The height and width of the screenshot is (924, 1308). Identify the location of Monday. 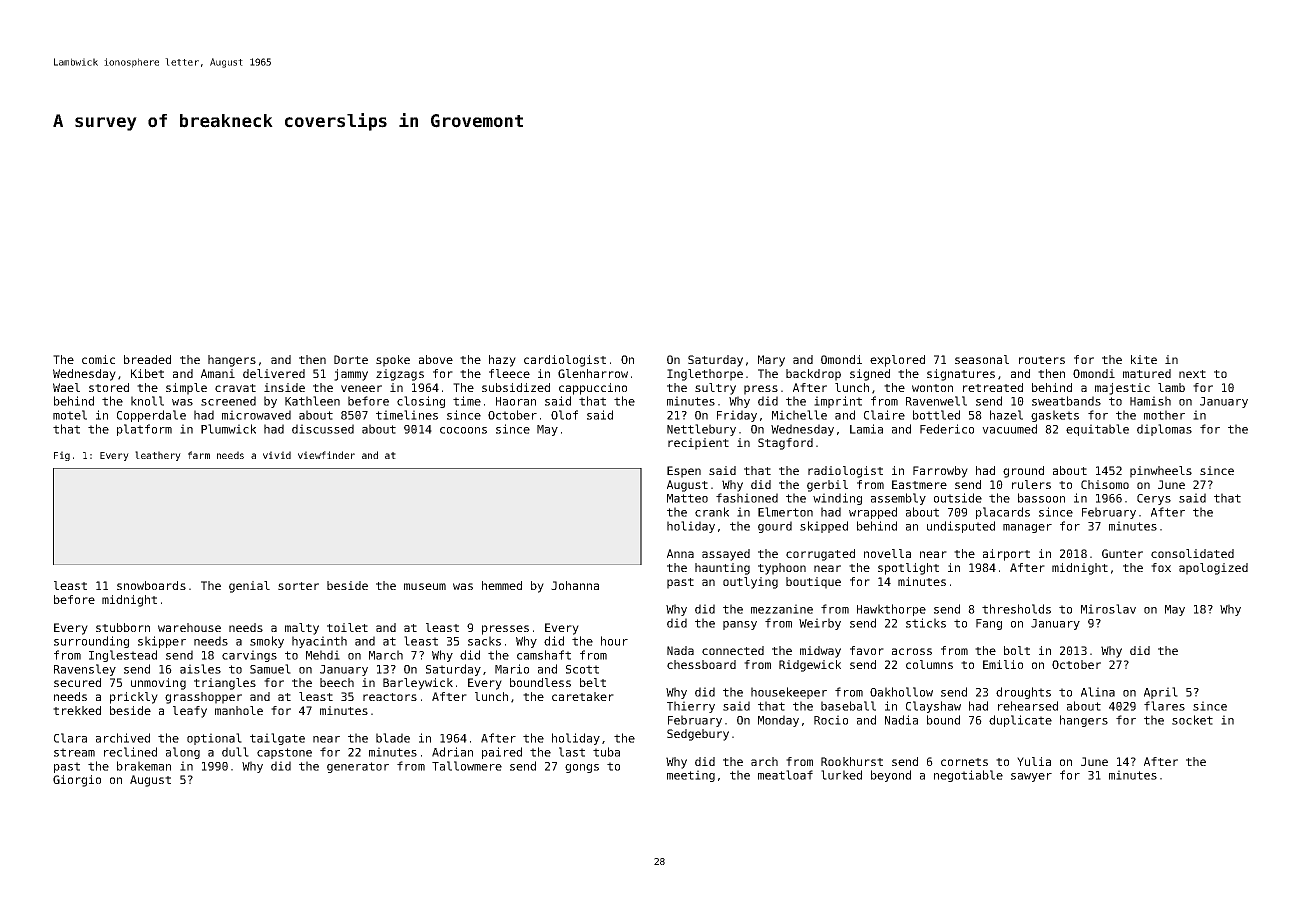
(778, 721).
